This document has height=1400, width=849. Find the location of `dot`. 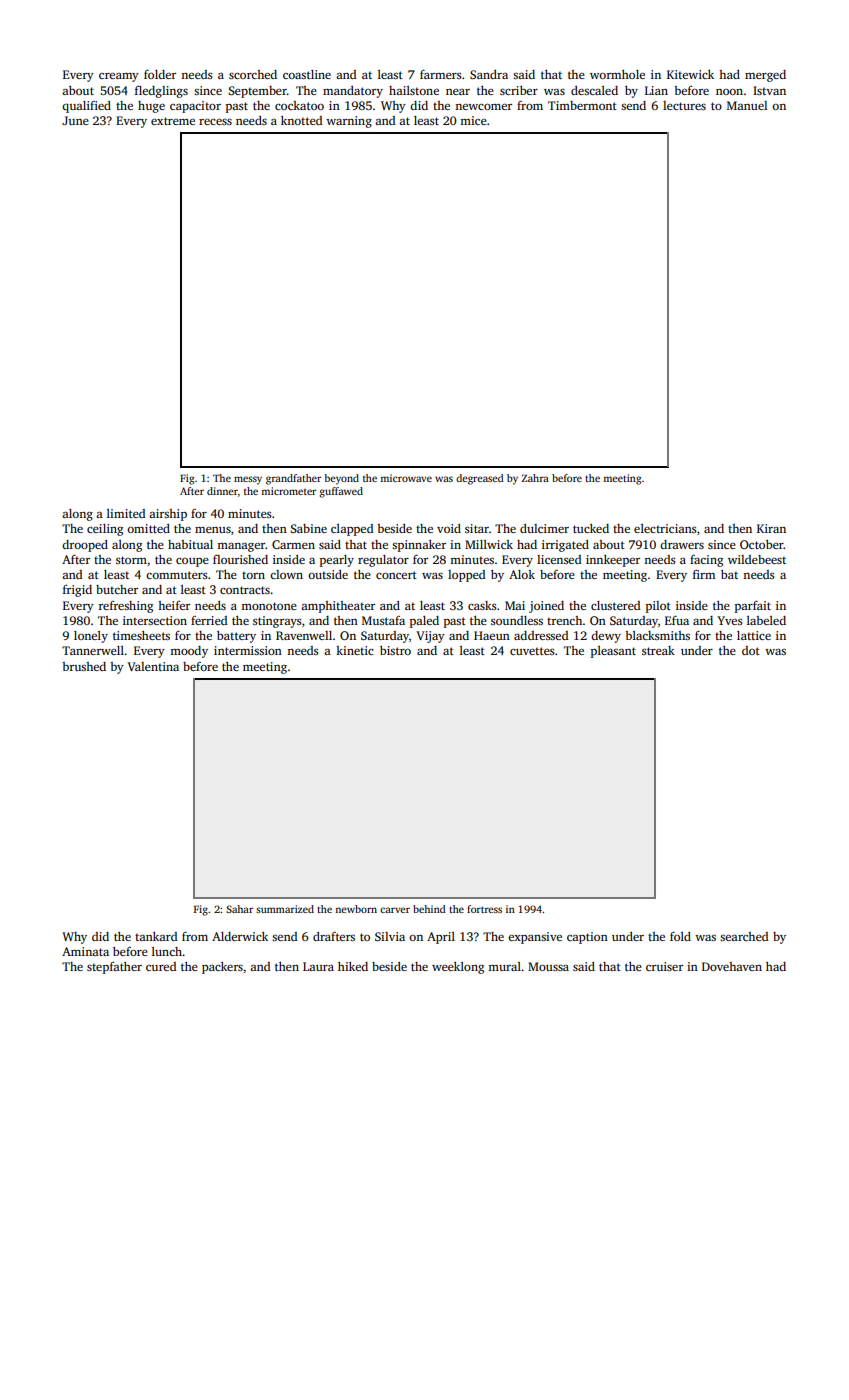

dot is located at coordinates (751, 650).
